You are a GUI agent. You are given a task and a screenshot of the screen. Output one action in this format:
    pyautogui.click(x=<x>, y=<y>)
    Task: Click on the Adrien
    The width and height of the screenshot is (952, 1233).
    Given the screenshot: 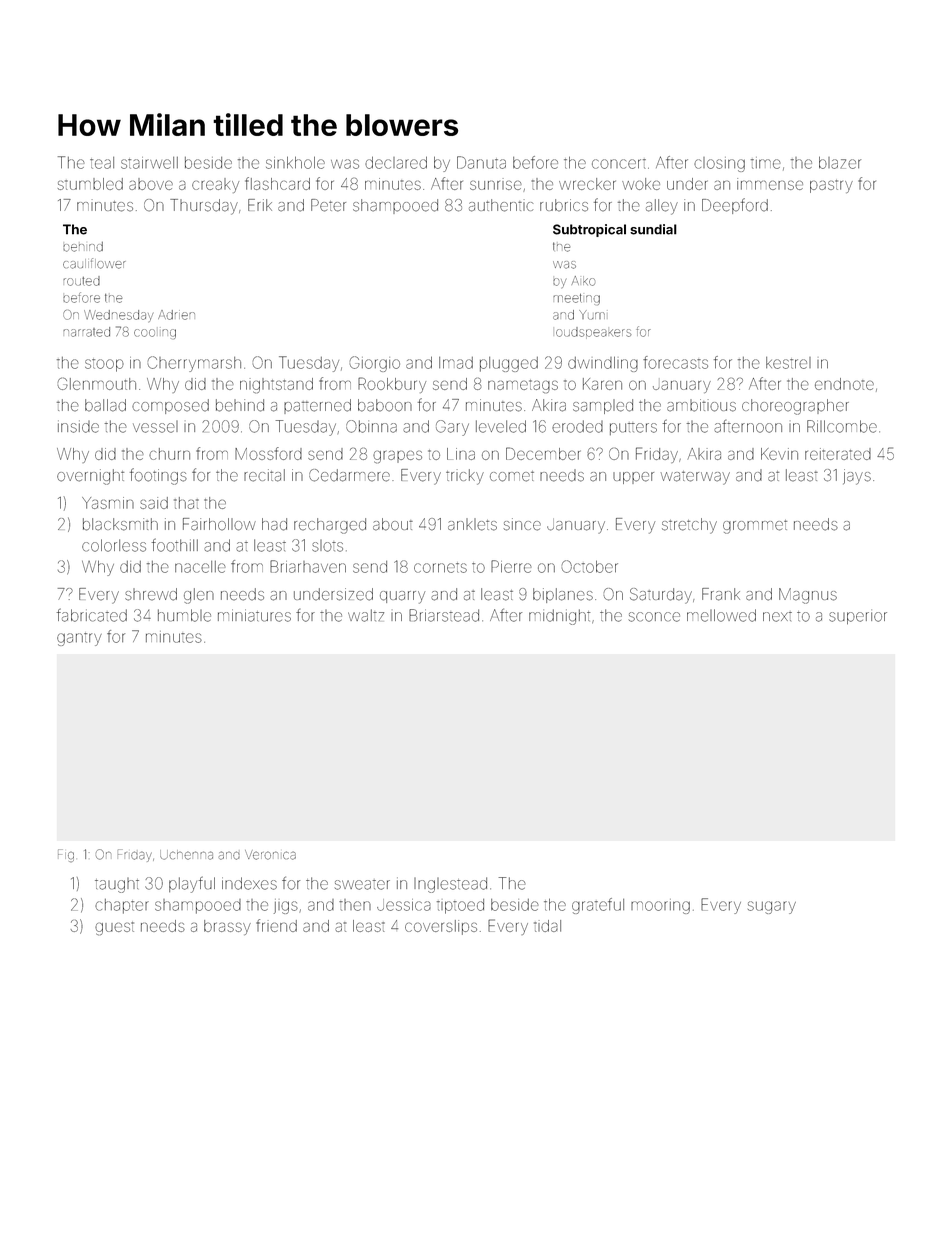 What is the action you would take?
    pyautogui.click(x=176, y=315)
